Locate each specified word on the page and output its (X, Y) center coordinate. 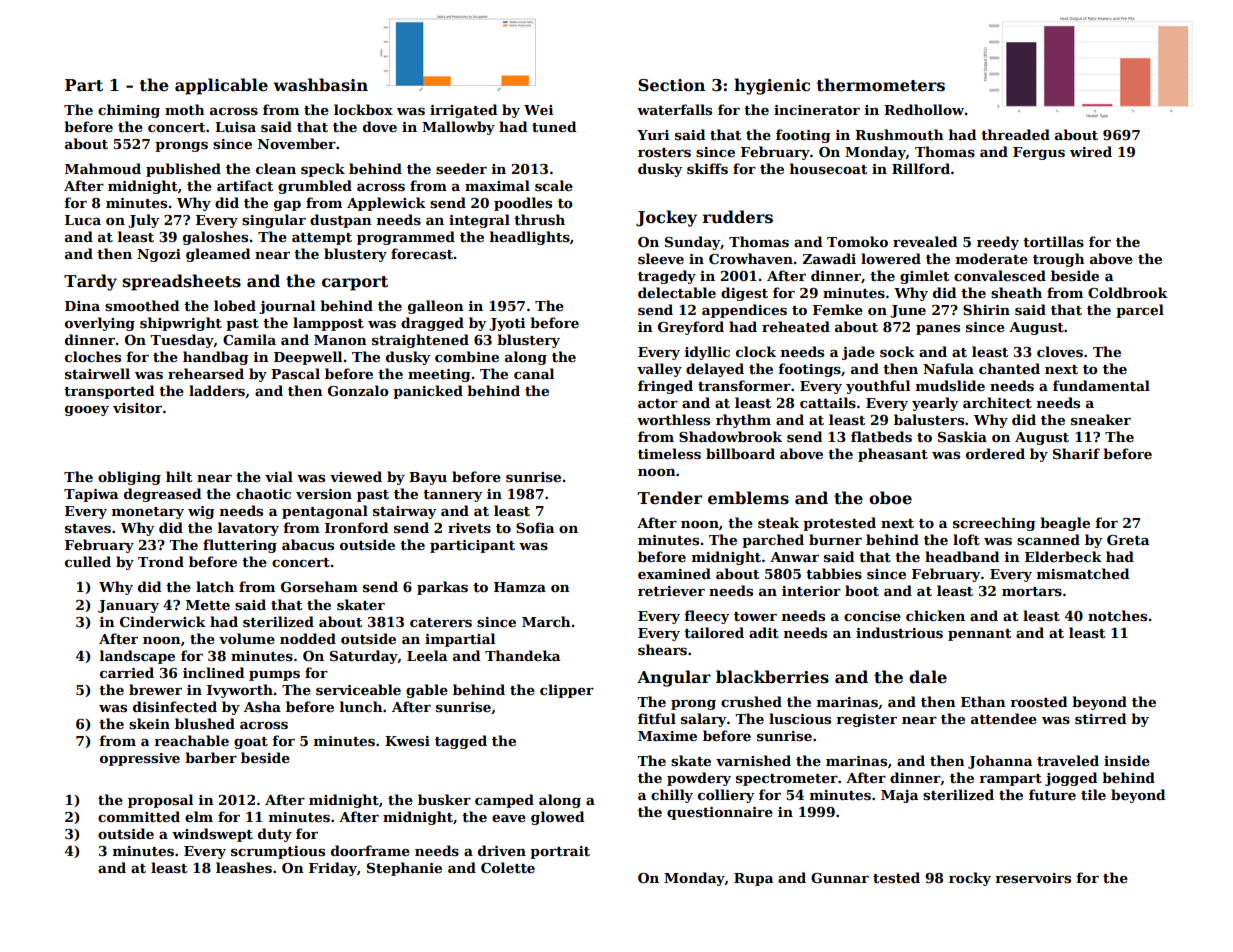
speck (323, 170)
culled (88, 561)
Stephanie (404, 869)
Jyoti (507, 324)
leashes (244, 867)
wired (1091, 151)
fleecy (707, 617)
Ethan (983, 701)
